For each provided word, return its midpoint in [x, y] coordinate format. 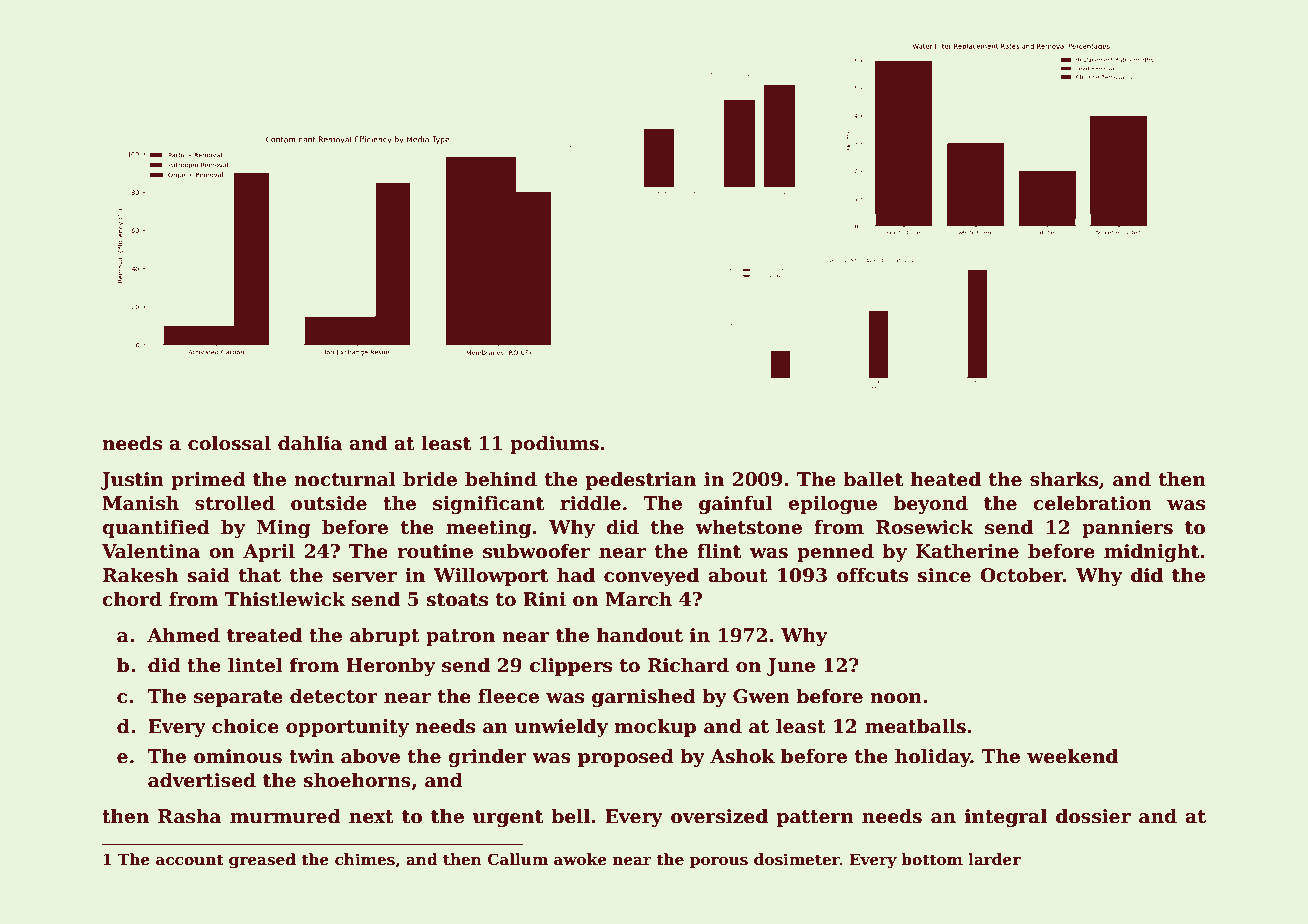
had [576, 575]
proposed [626, 757]
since [944, 575]
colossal [229, 443]
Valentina [151, 551]
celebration [1092, 503]
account [190, 859]
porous [719, 862]
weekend [1072, 756]
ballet [873, 479]
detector [334, 696]
